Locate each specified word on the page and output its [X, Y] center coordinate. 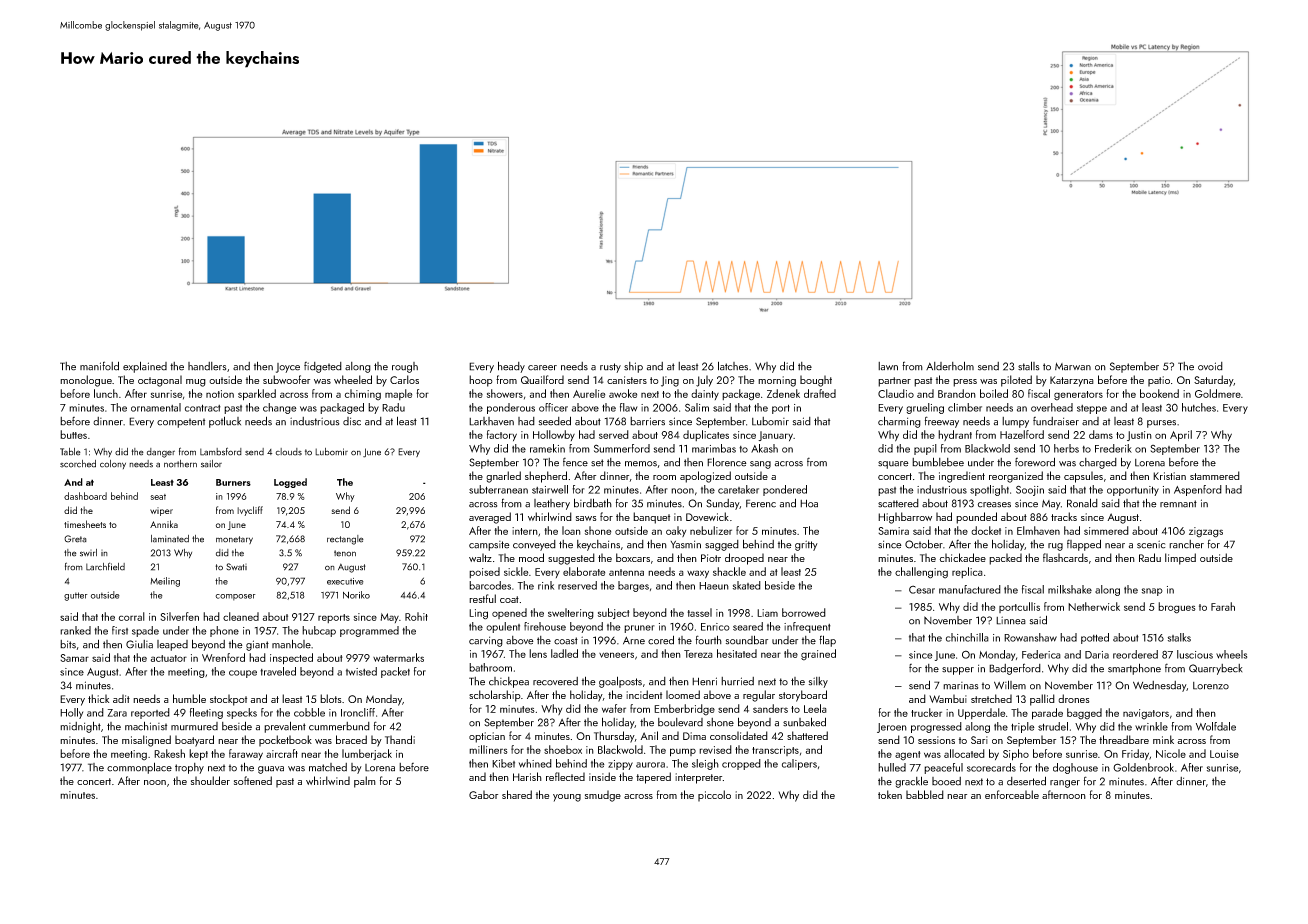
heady [511, 367]
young [567, 798]
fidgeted [323, 367]
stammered [1215, 475]
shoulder [210, 780]
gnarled [503, 477]
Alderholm [950, 366]
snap [1152, 592]
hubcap [319, 631]
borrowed [804, 612]
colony [113, 464]
